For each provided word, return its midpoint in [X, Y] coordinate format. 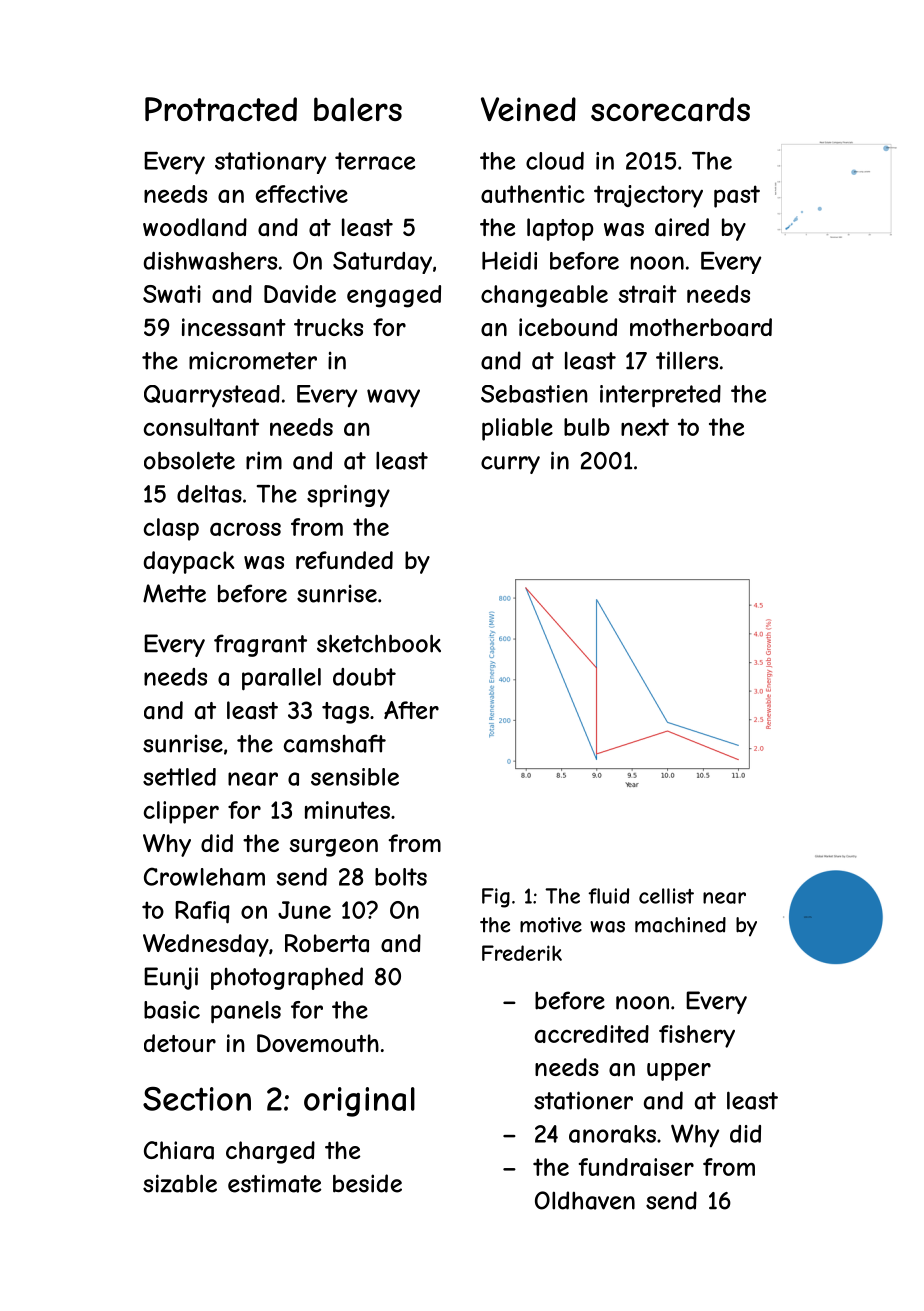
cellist [666, 896]
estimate [274, 1183]
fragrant [260, 645]
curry [510, 465]
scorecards [670, 109]
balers [358, 109]
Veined [528, 109]
